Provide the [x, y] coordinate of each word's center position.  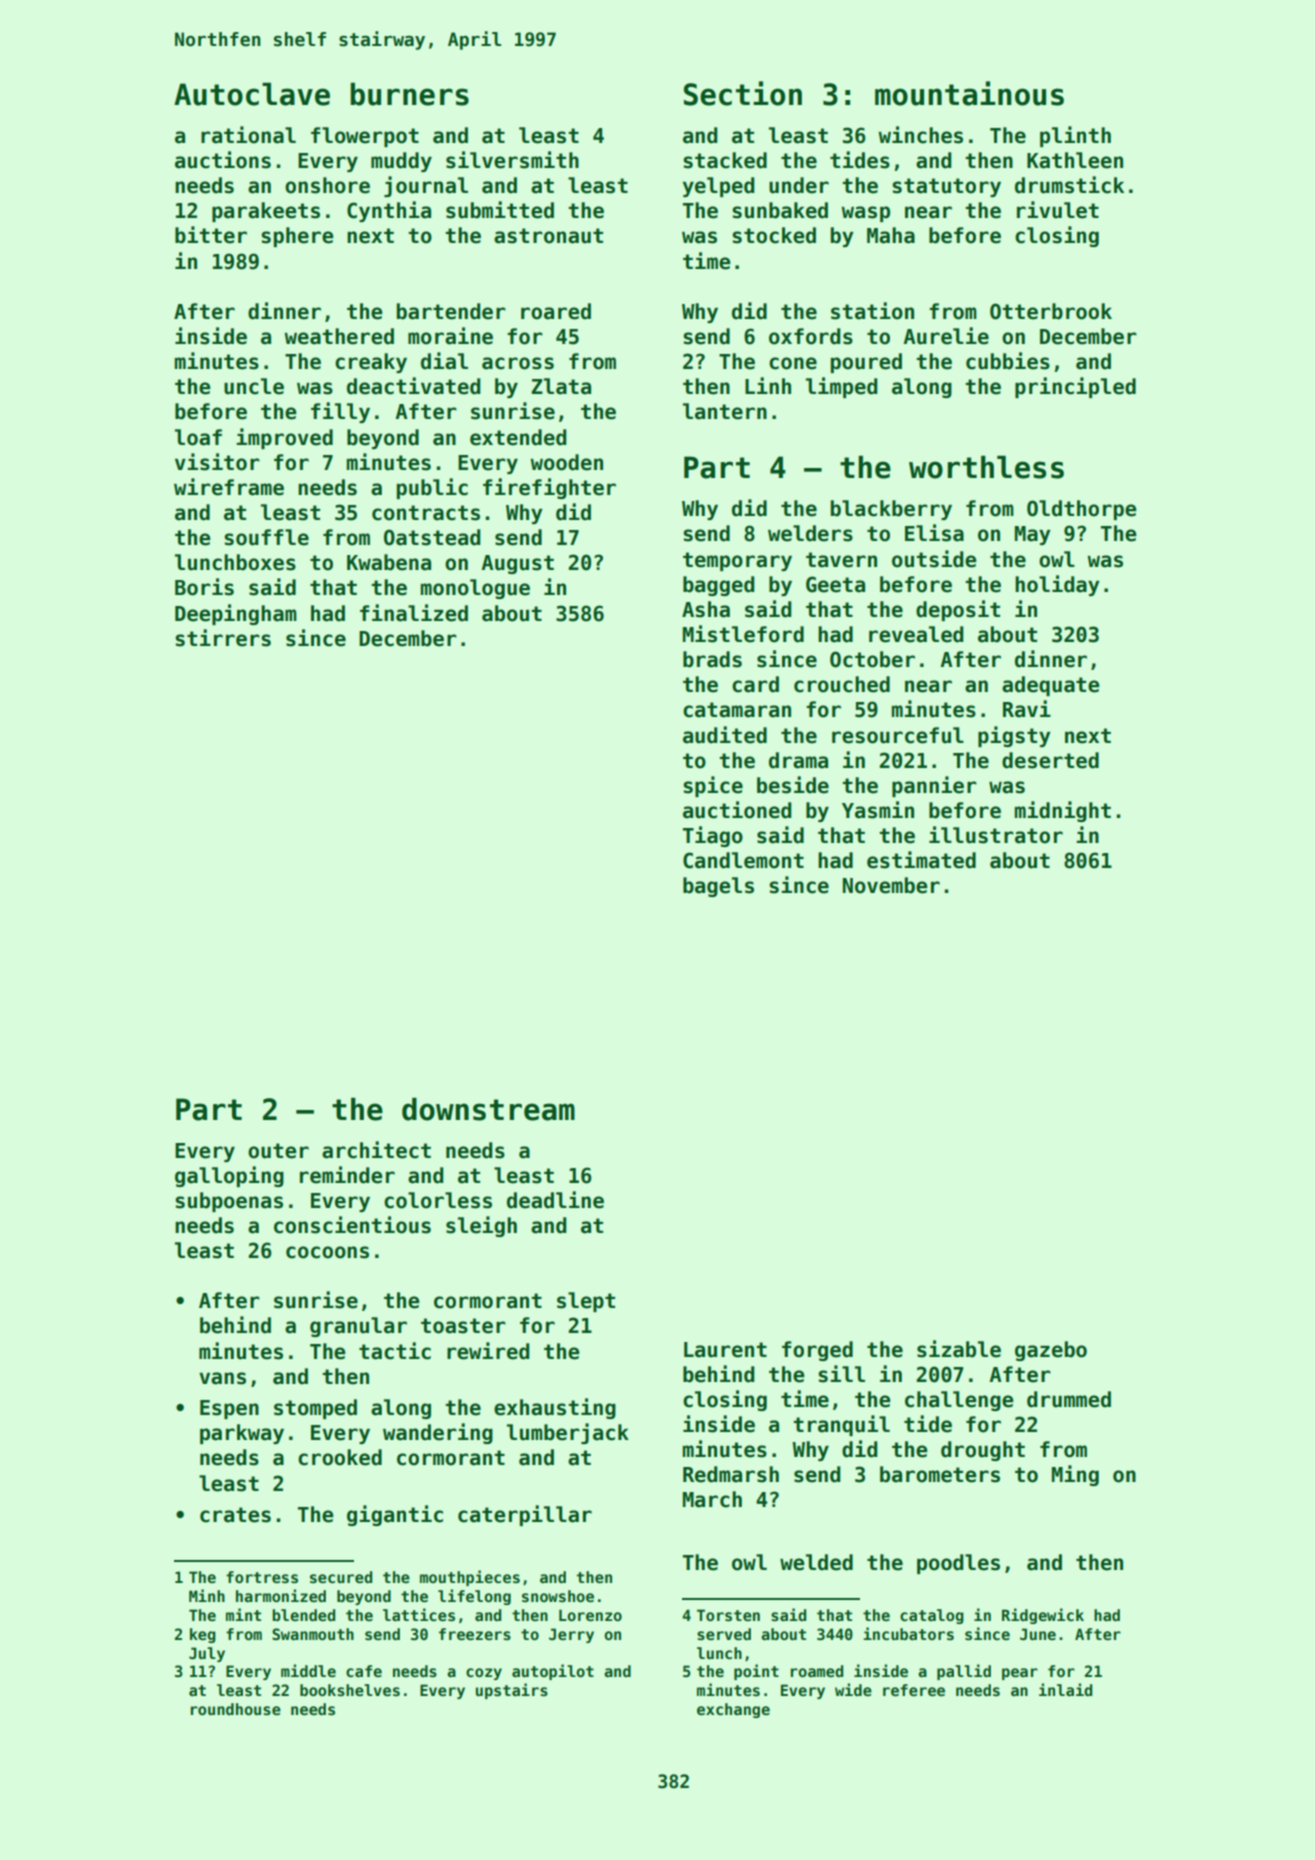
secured [341, 1577]
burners [409, 94]
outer [278, 1151]
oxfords [811, 336]
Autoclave [252, 94]
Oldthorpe [1082, 510]
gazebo [1051, 1351]
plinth [1075, 136]
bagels [718, 887]
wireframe [229, 487]
